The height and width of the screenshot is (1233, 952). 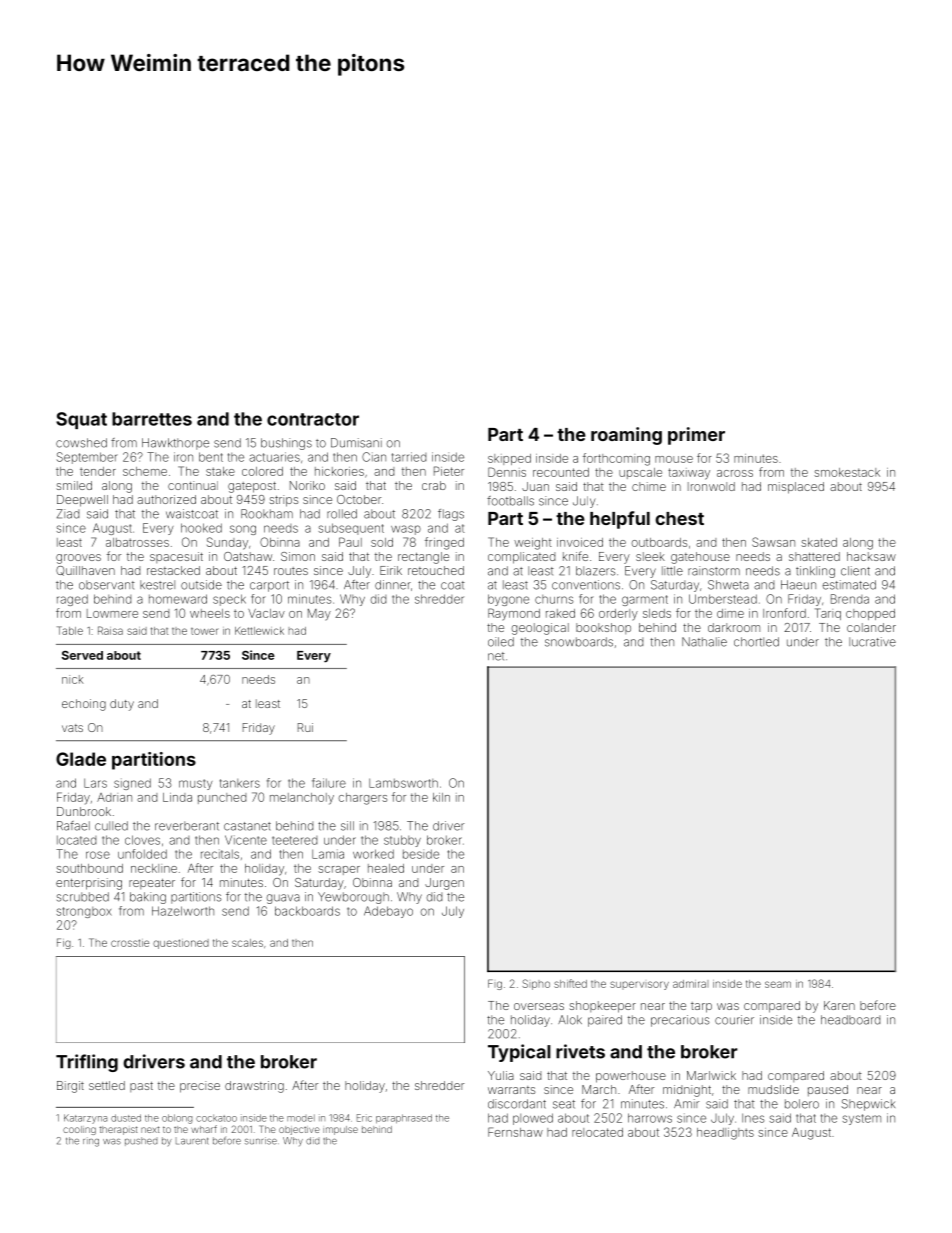 I want to click on oiled, so click(x=501, y=642).
